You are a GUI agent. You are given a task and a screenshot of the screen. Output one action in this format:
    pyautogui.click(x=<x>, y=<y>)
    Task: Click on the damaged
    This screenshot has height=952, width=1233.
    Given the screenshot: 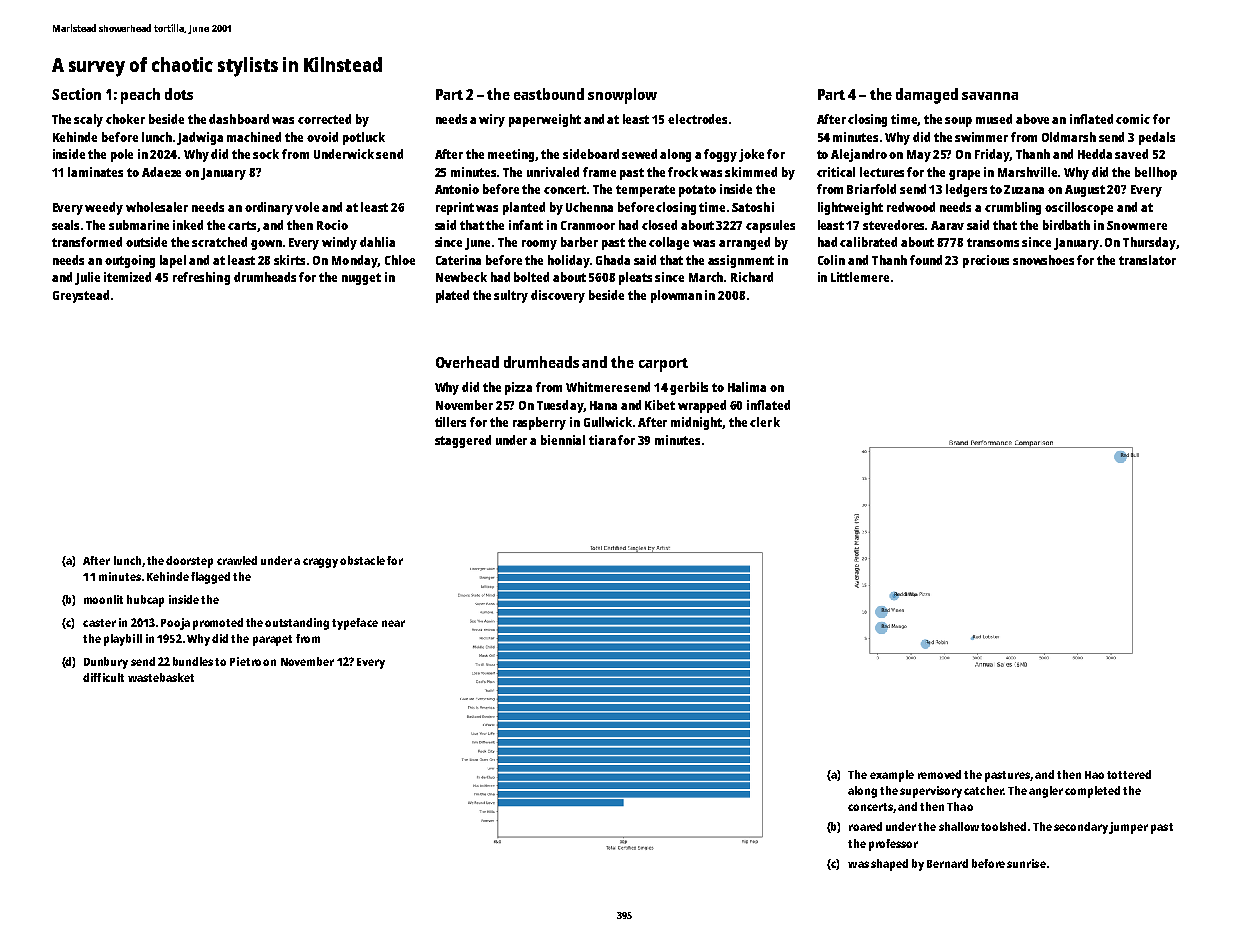 What is the action you would take?
    pyautogui.click(x=927, y=96)
